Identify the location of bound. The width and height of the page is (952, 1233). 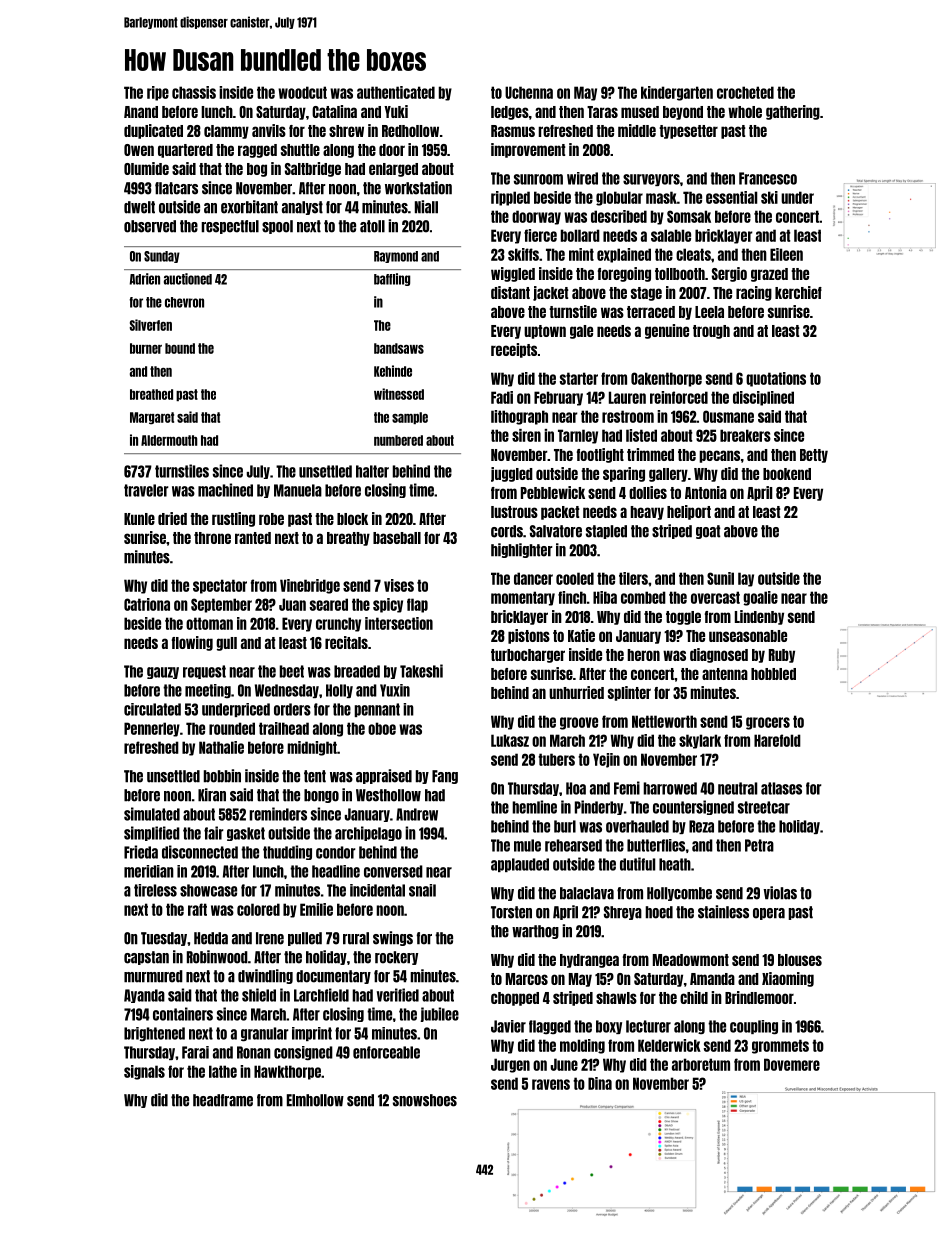
(180, 348).
